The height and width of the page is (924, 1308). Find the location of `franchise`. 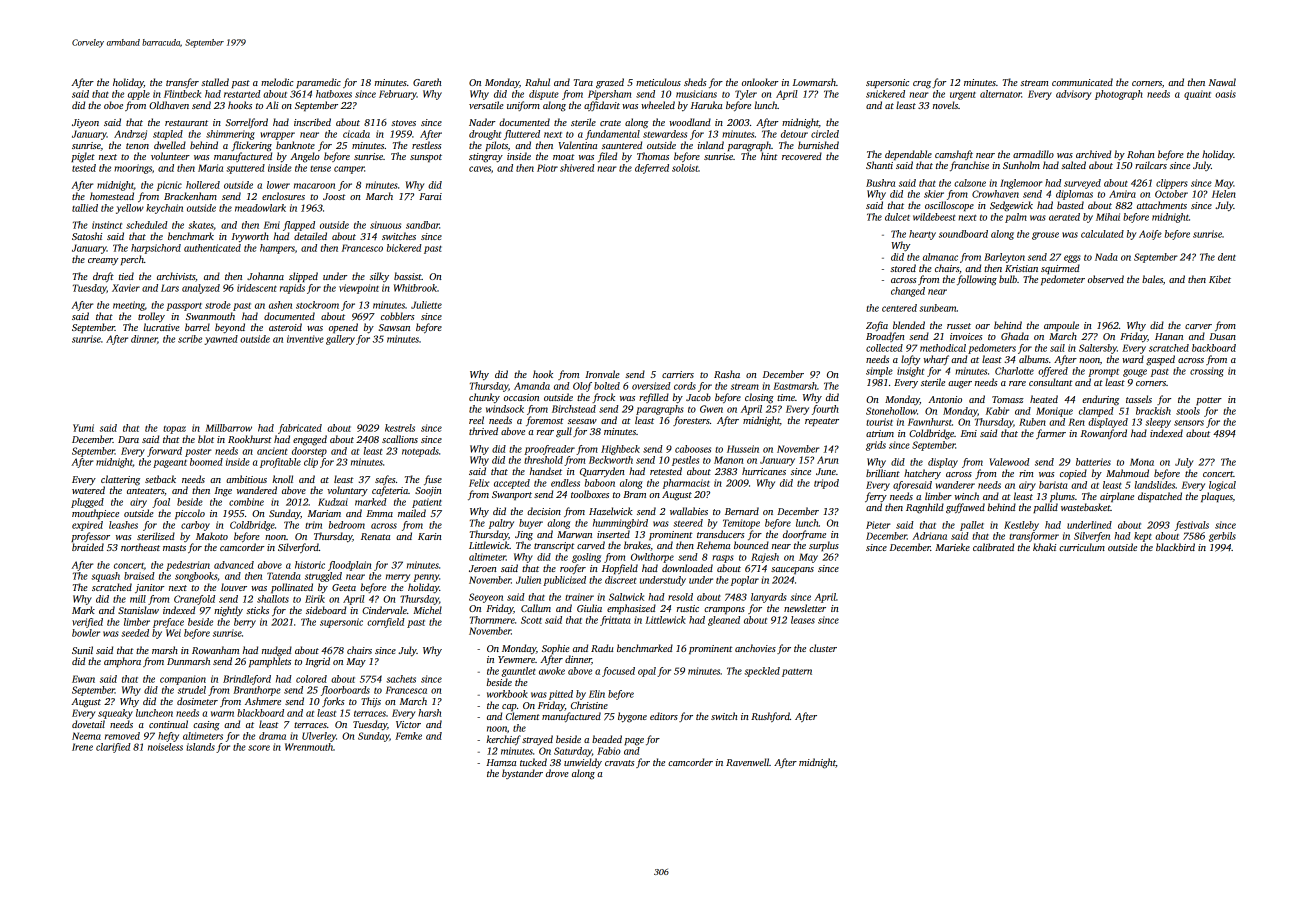

franchise is located at coordinates (969, 166).
